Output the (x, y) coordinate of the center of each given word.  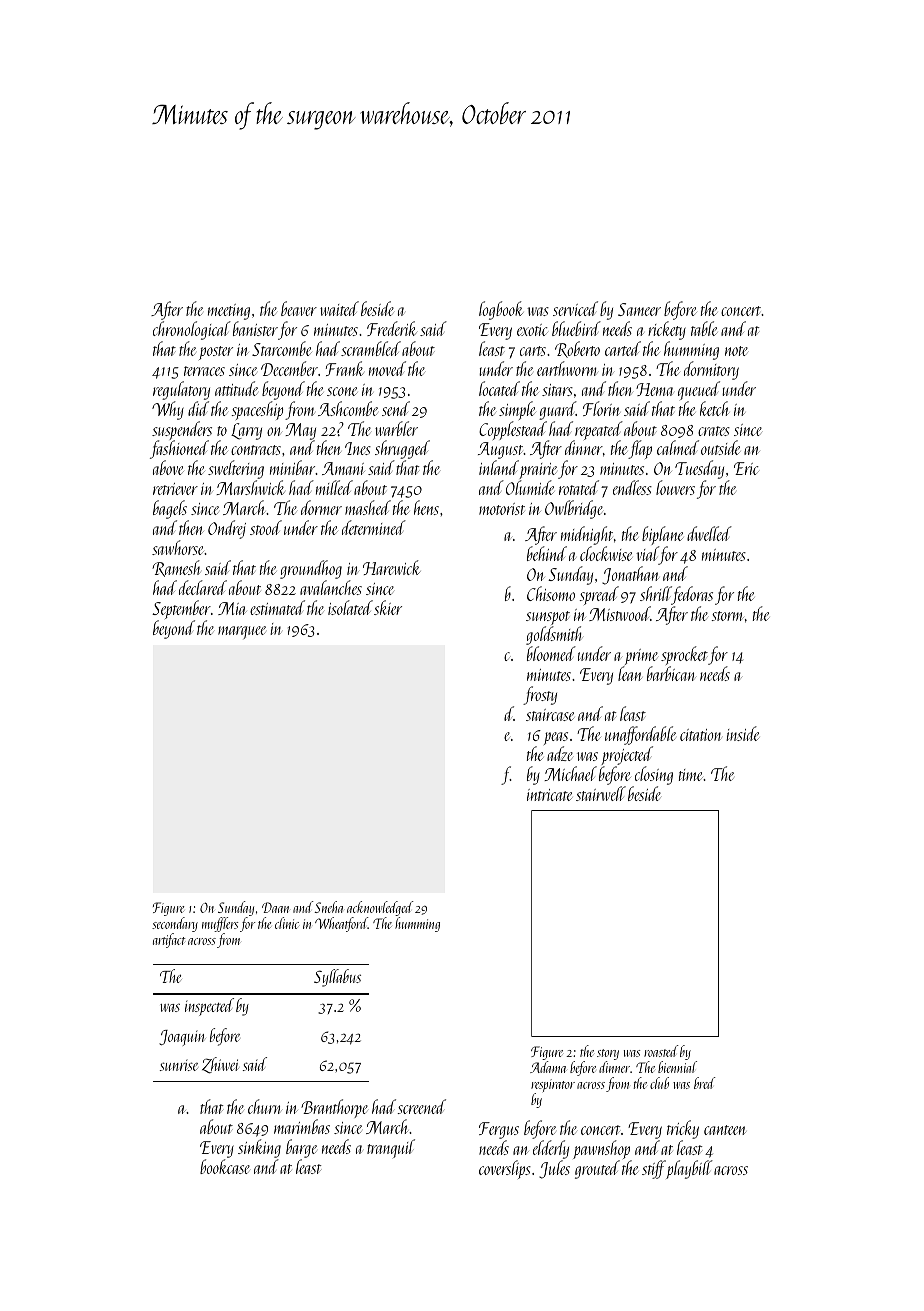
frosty (540, 695)
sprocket (684, 656)
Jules (554, 1170)
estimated (277, 607)
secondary (175, 924)
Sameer (639, 309)
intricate (549, 795)
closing (654, 775)
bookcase (225, 1166)
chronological (192, 330)
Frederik (392, 328)
